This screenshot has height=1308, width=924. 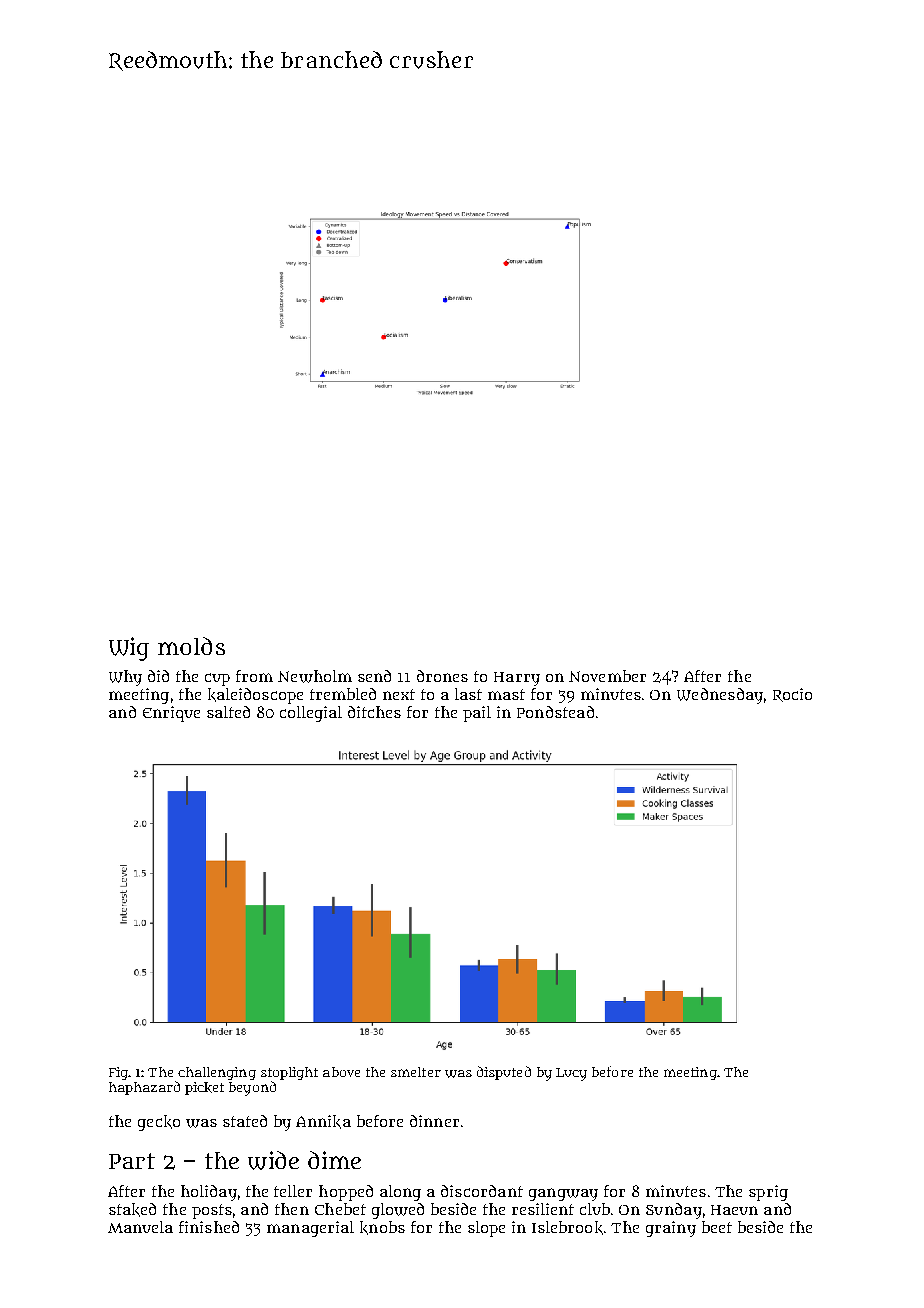 I want to click on last, so click(x=468, y=694).
